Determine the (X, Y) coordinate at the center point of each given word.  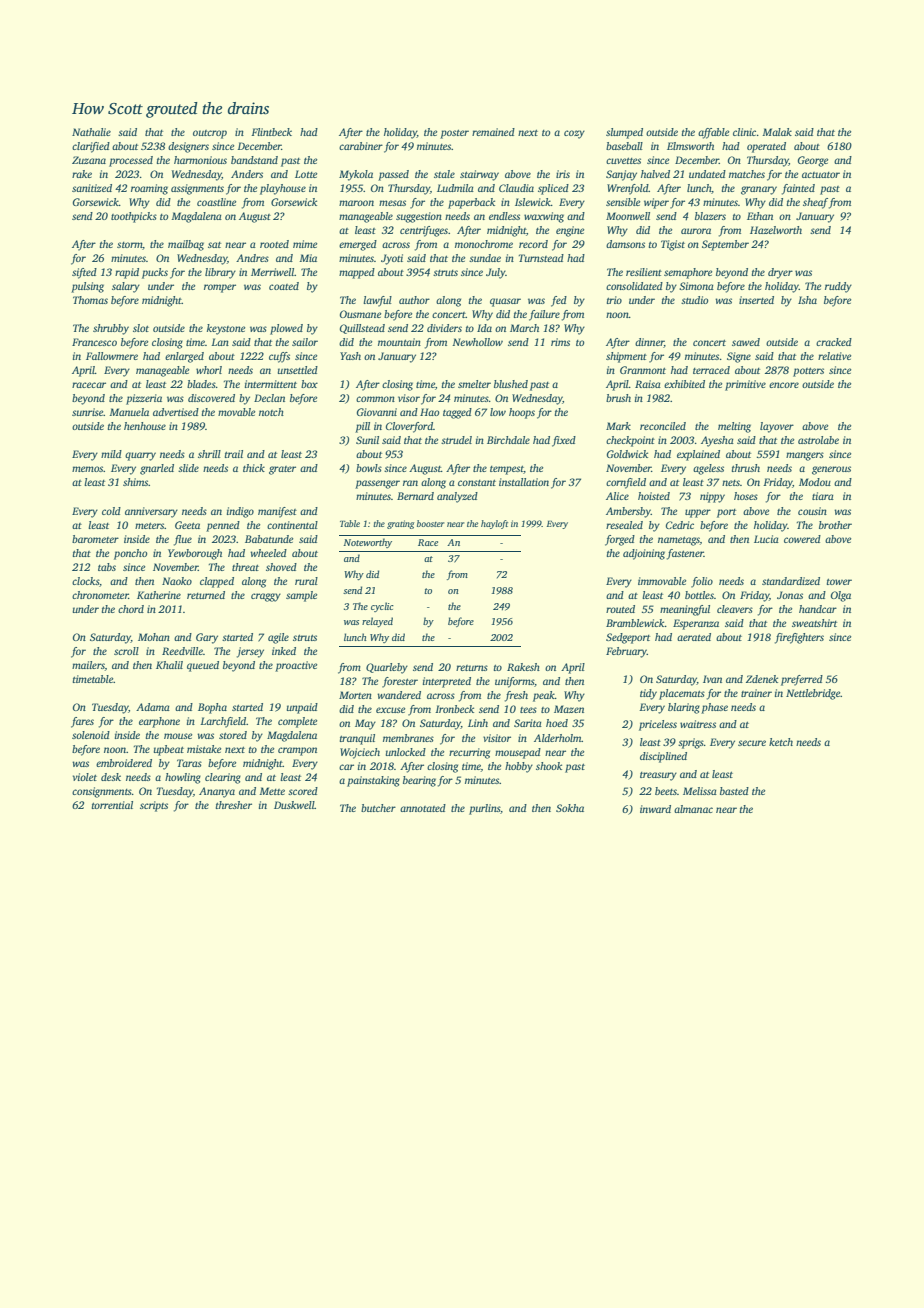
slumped (624, 133)
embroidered (124, 763)
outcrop (210, 134)
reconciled (663, 426)
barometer (95, 539)
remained (493, 132)
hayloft (494, 524)
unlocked (406, 752)
